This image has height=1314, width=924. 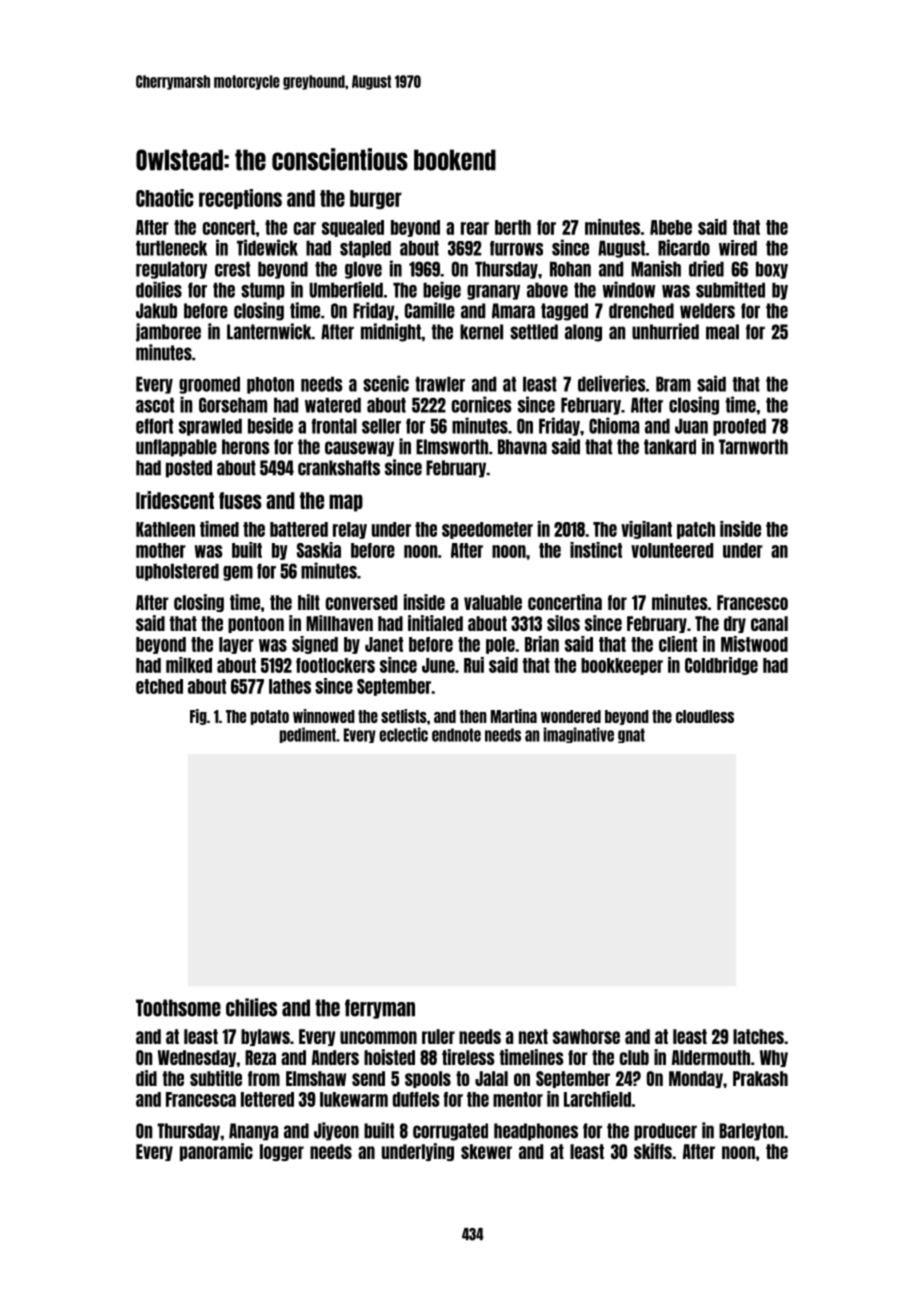 I want to click on Reza, so click(x=260, y=1057).
